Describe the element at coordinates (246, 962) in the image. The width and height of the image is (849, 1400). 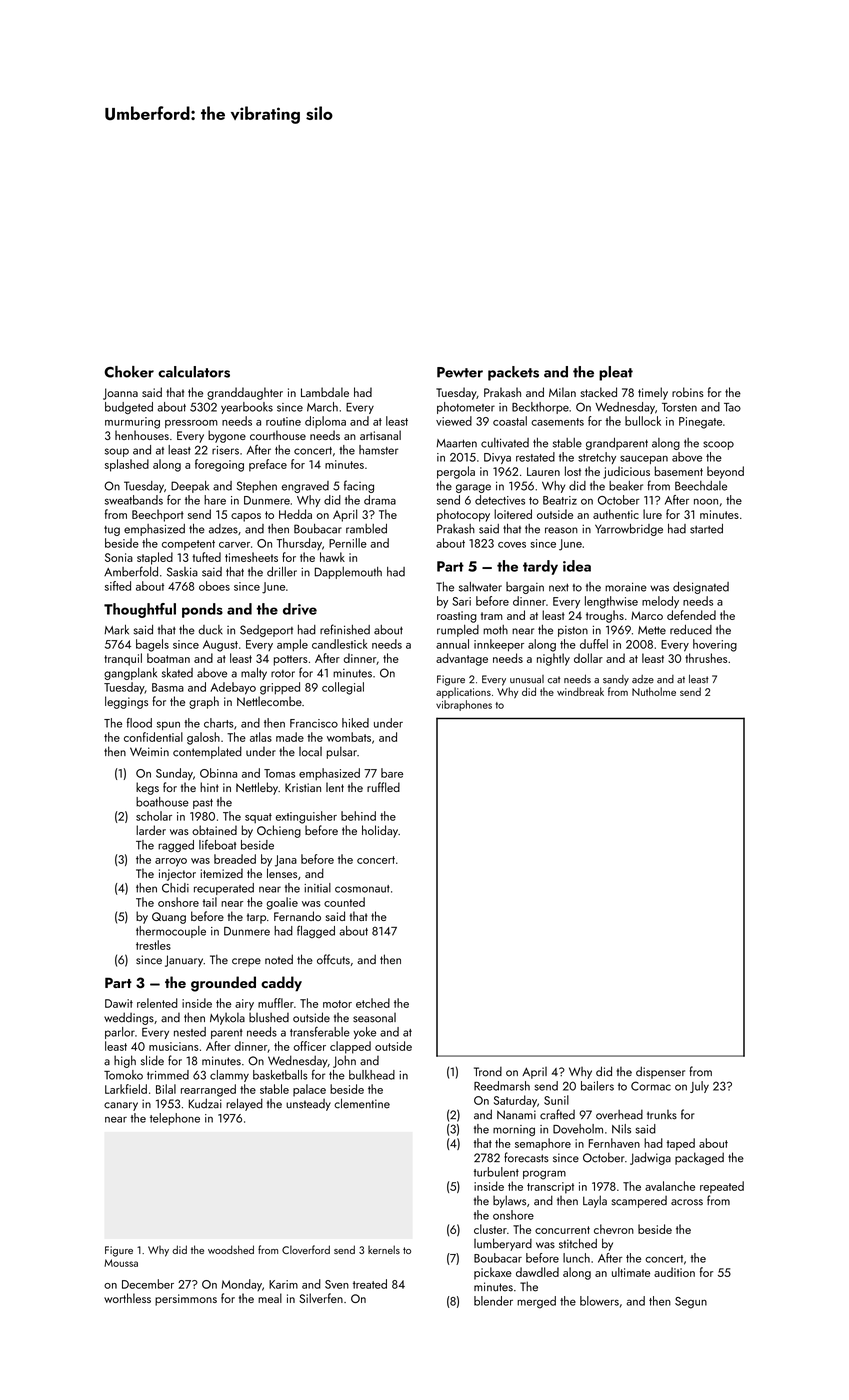
I see `crepe` at that location.
